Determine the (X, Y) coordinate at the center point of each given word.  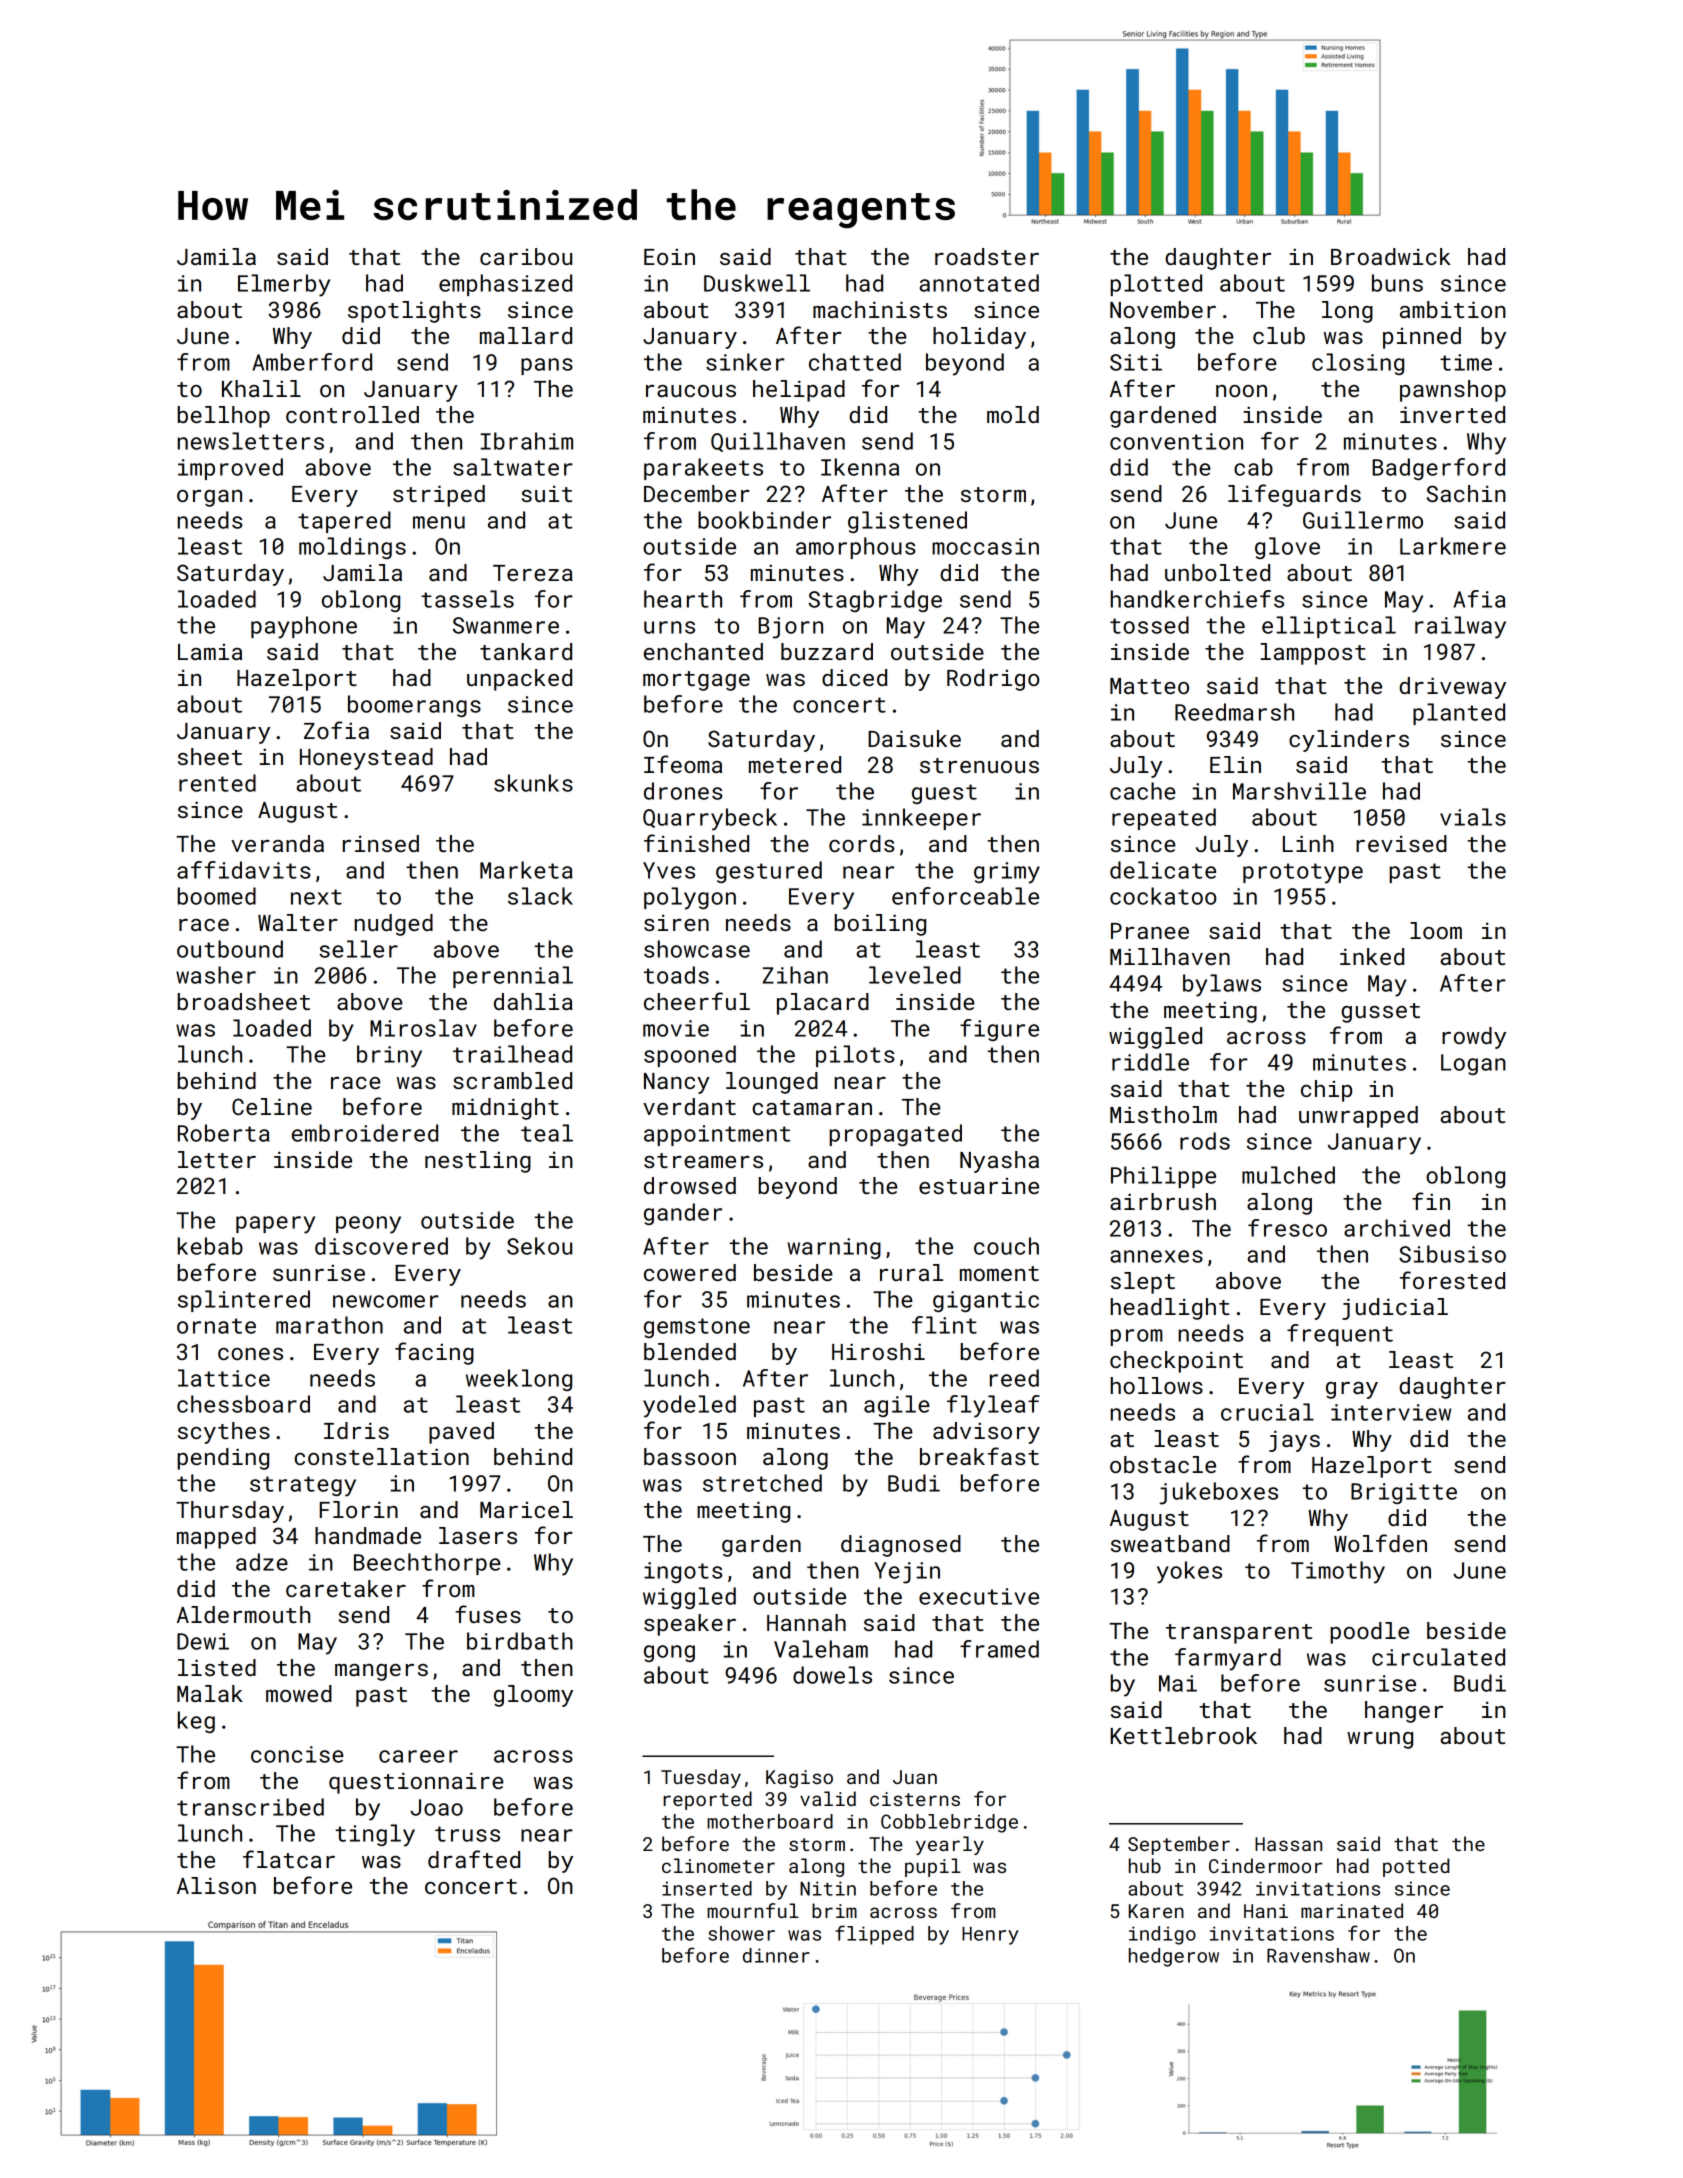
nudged (393, 925)
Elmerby (284, 285)
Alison (216, 1885)
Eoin (669, 256)
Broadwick (1391, 256)
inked (1372, 956)
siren (676, 922)
